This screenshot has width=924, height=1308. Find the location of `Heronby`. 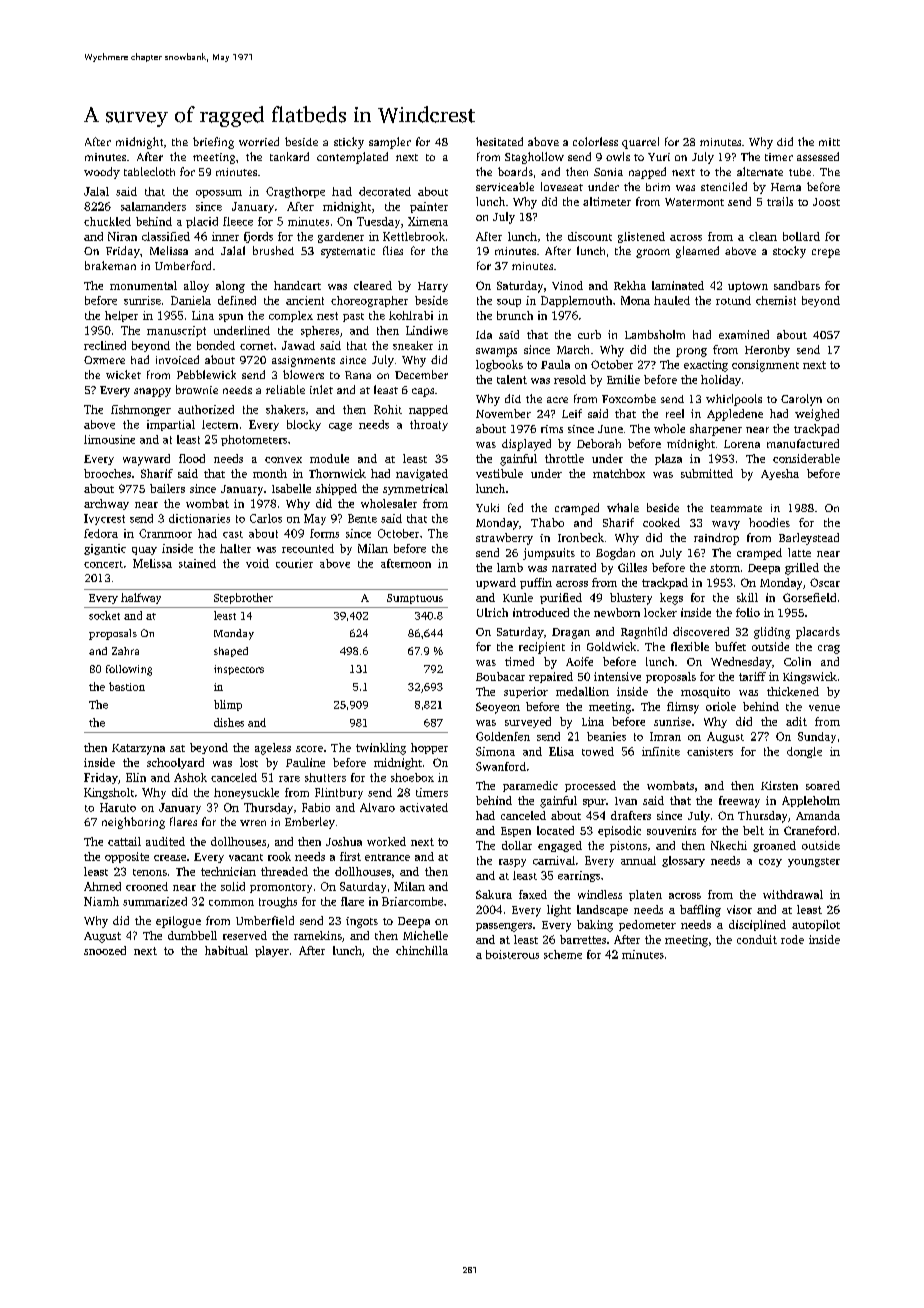

Heronby is located at coordinates (767, 351).
